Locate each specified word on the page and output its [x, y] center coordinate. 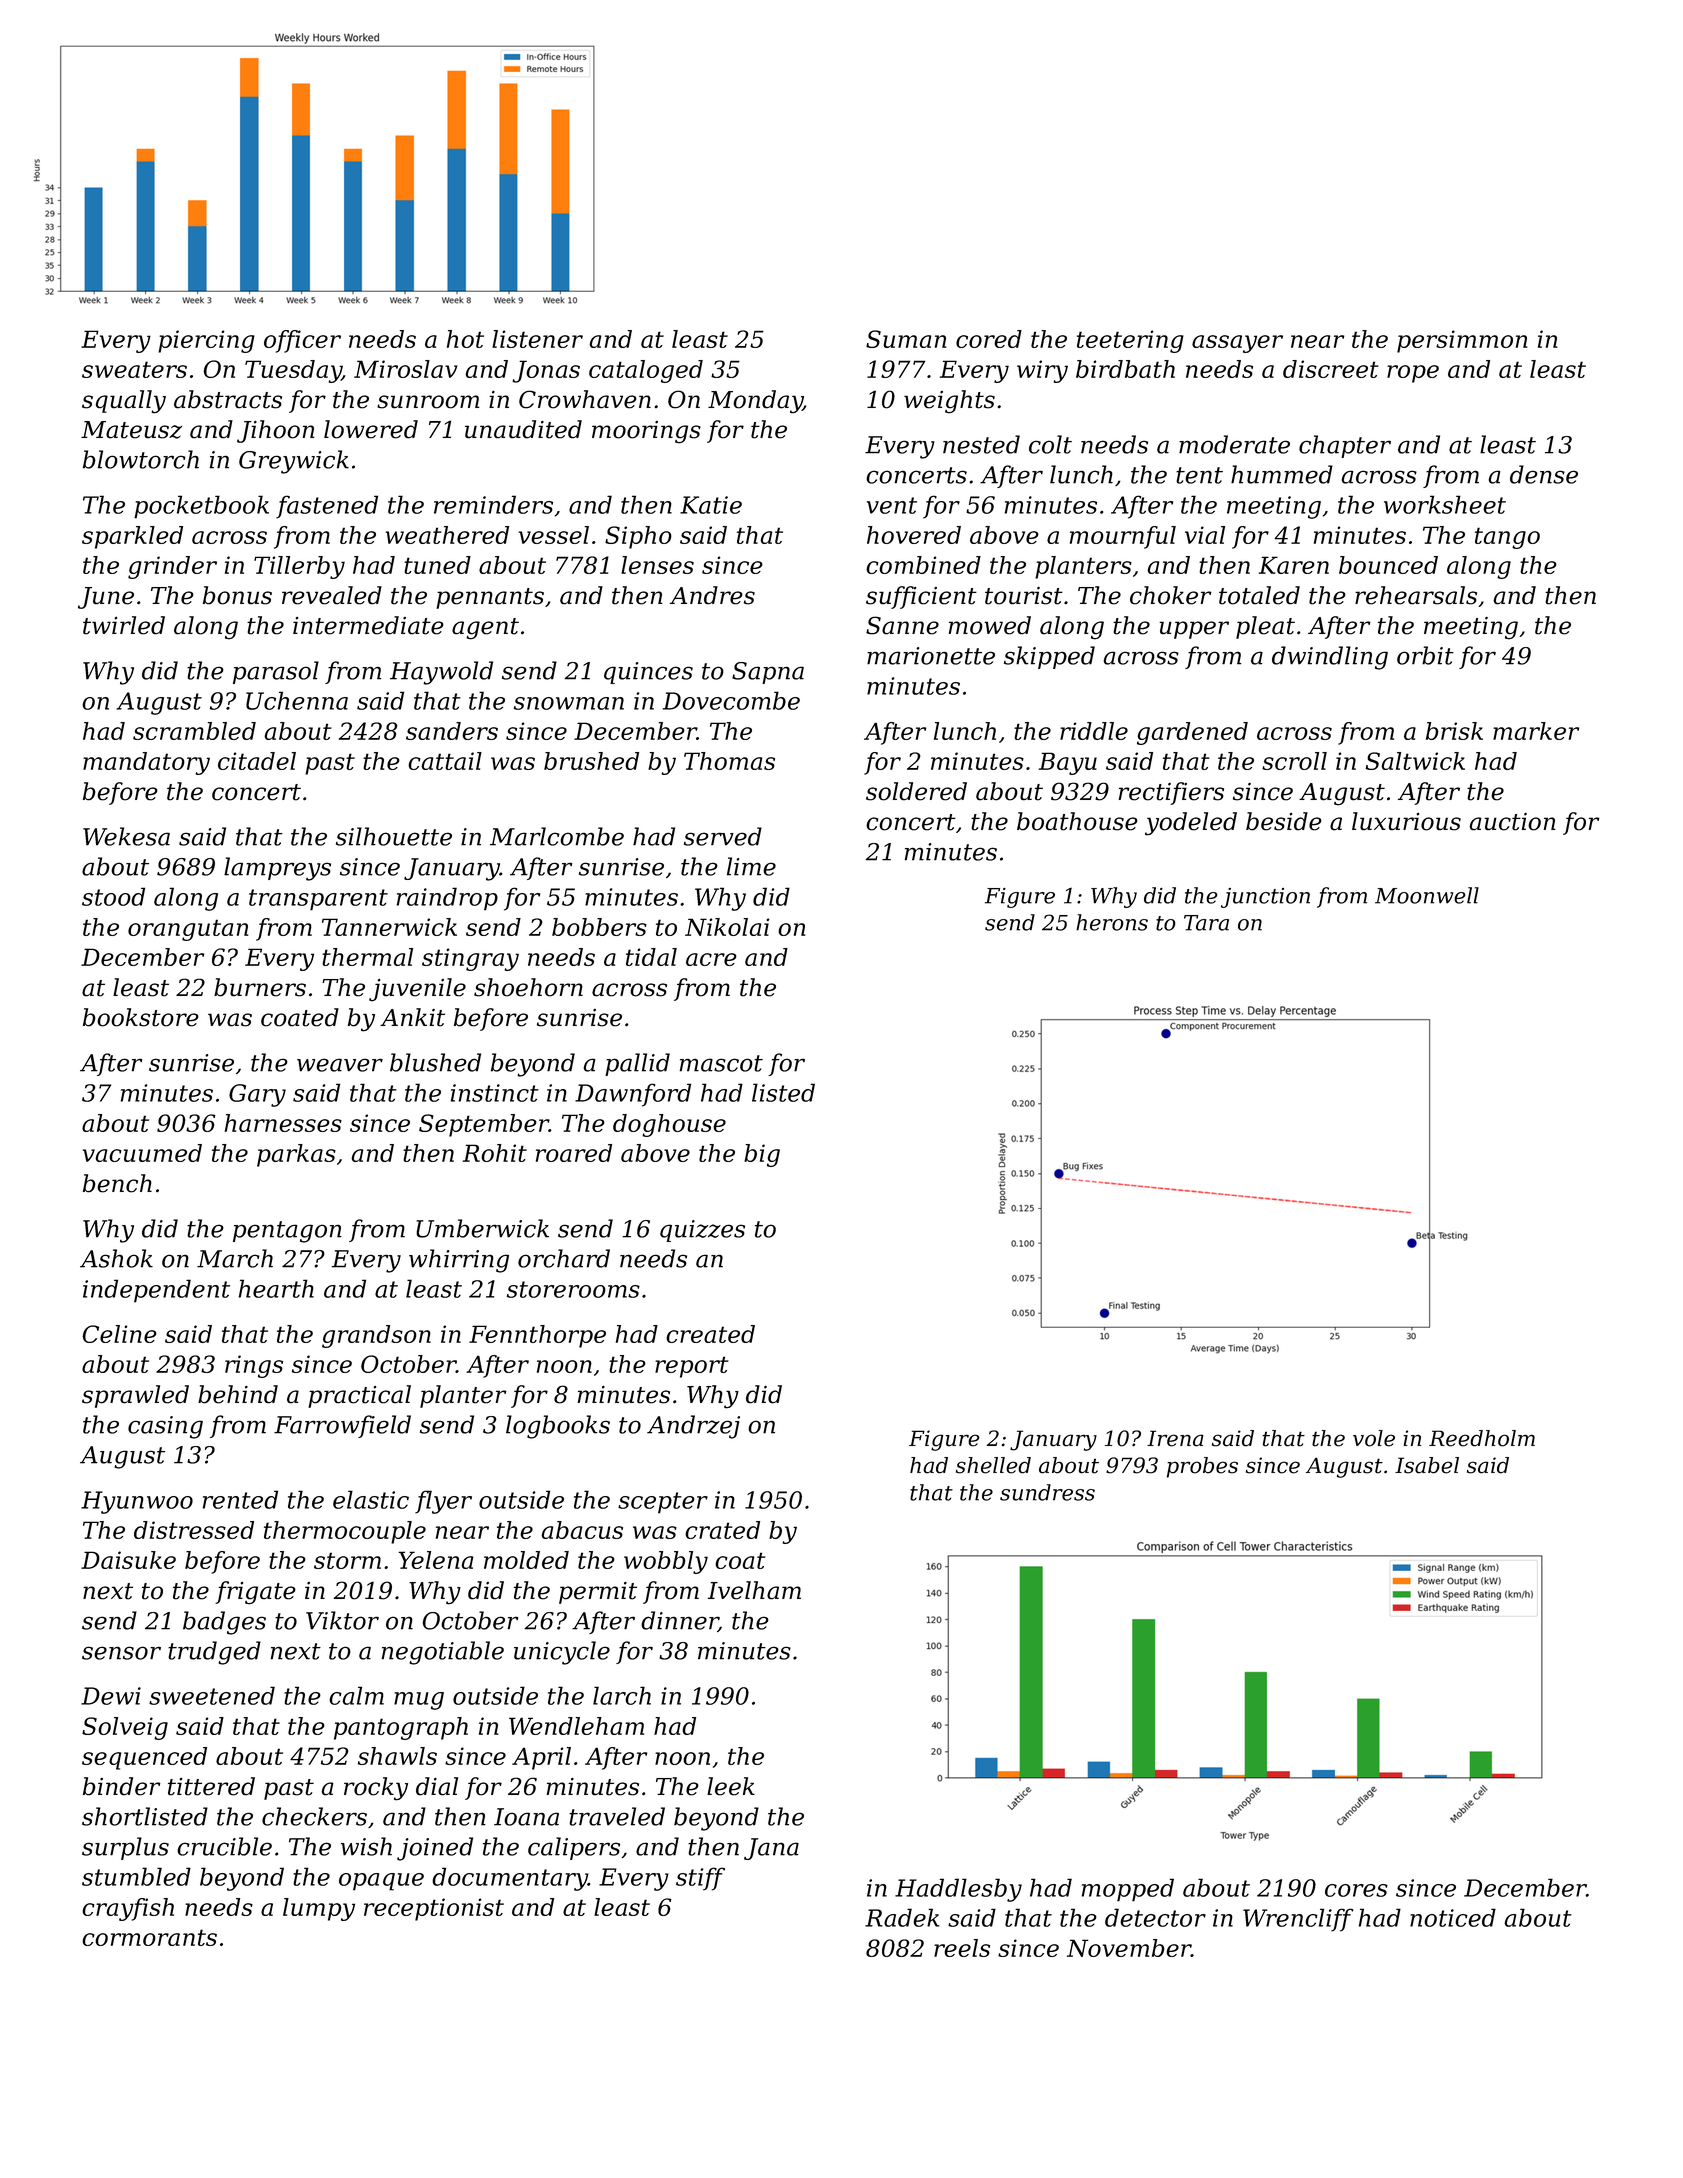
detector [1155, 1917]
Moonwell [1427, 895]
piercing [206, 341]
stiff [700, 1879]
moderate [1234, 444]
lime [751, 866]
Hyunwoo [137, 1502]
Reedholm [1482, 1438]
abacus [582, 1530]
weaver [340, 1065]
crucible [224, 1846]
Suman [906, 339]
